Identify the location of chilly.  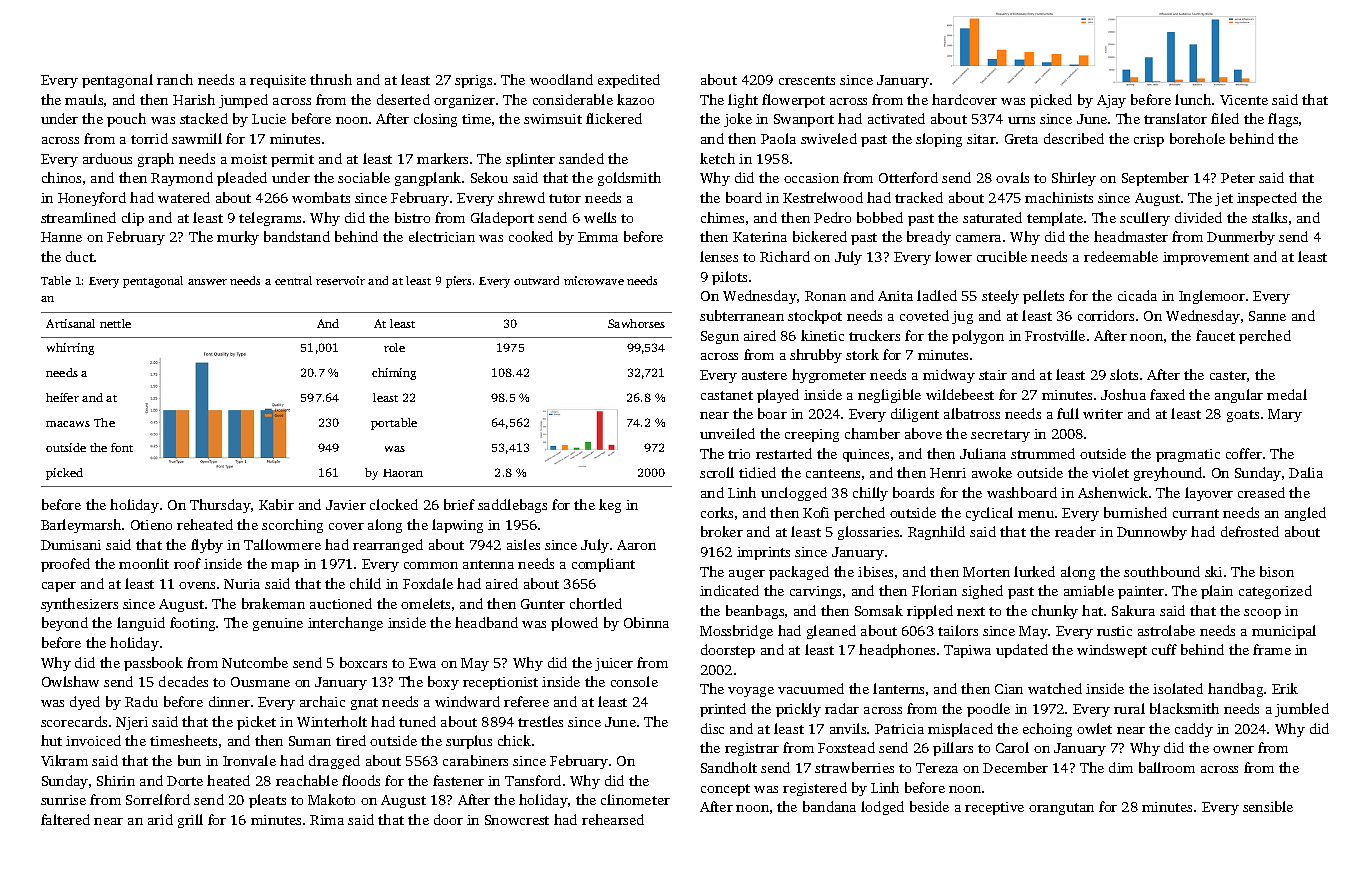
(870, 494).
